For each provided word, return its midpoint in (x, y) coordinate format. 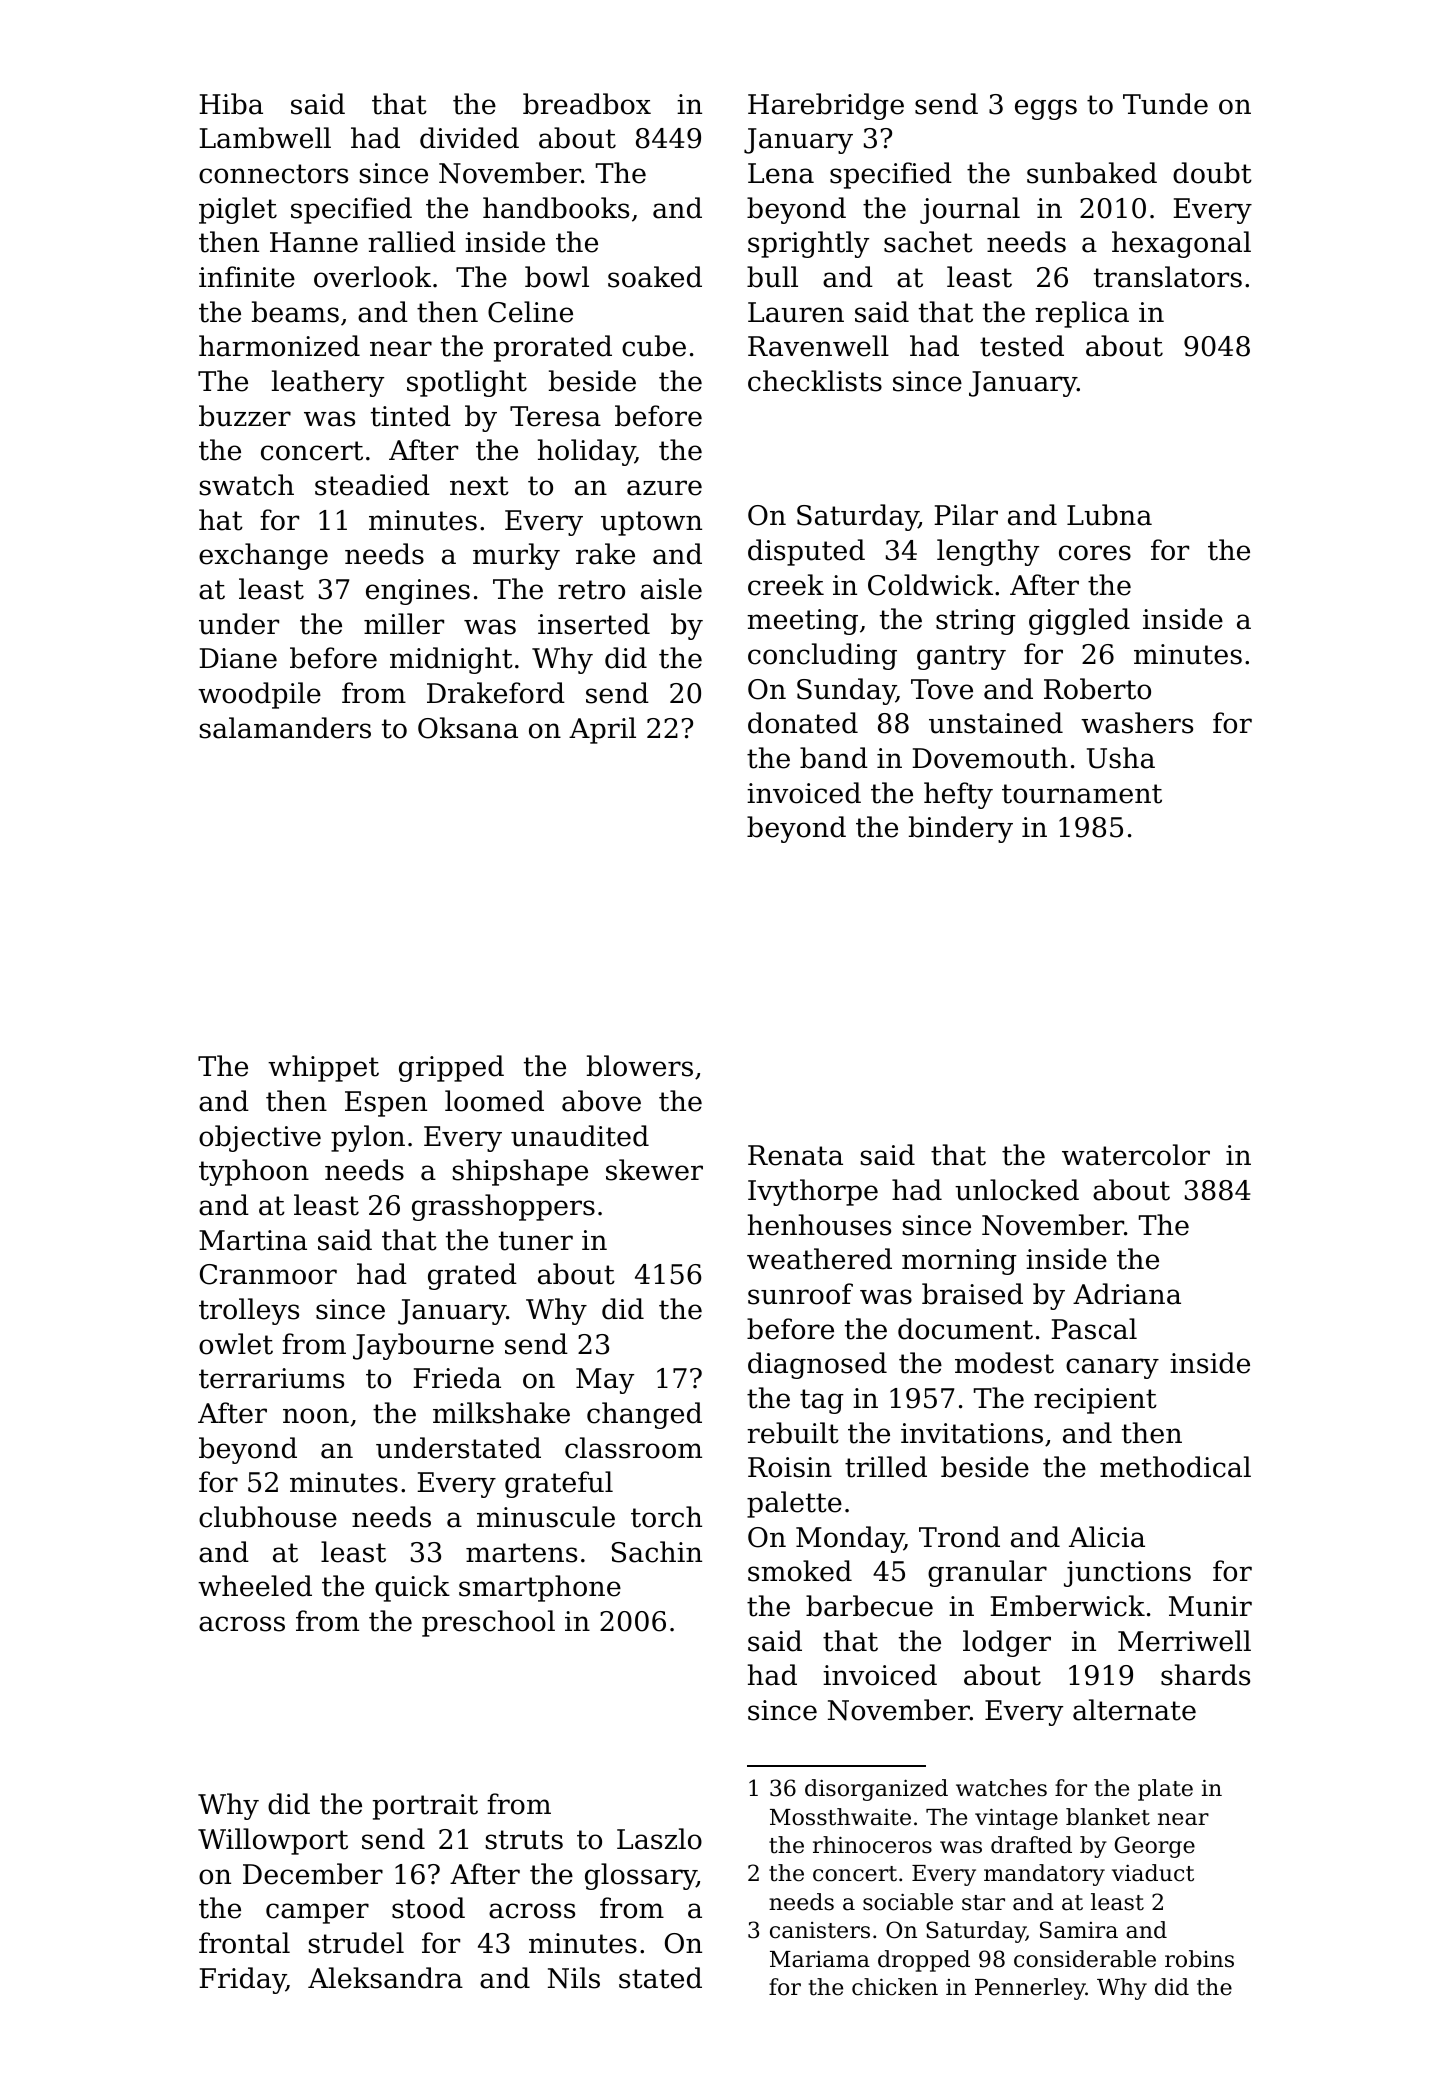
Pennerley (1030, 1989)
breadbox (587, 104)
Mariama (820, 1959)
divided (469, 138)
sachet (928, 242)
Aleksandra (385, 1978)
